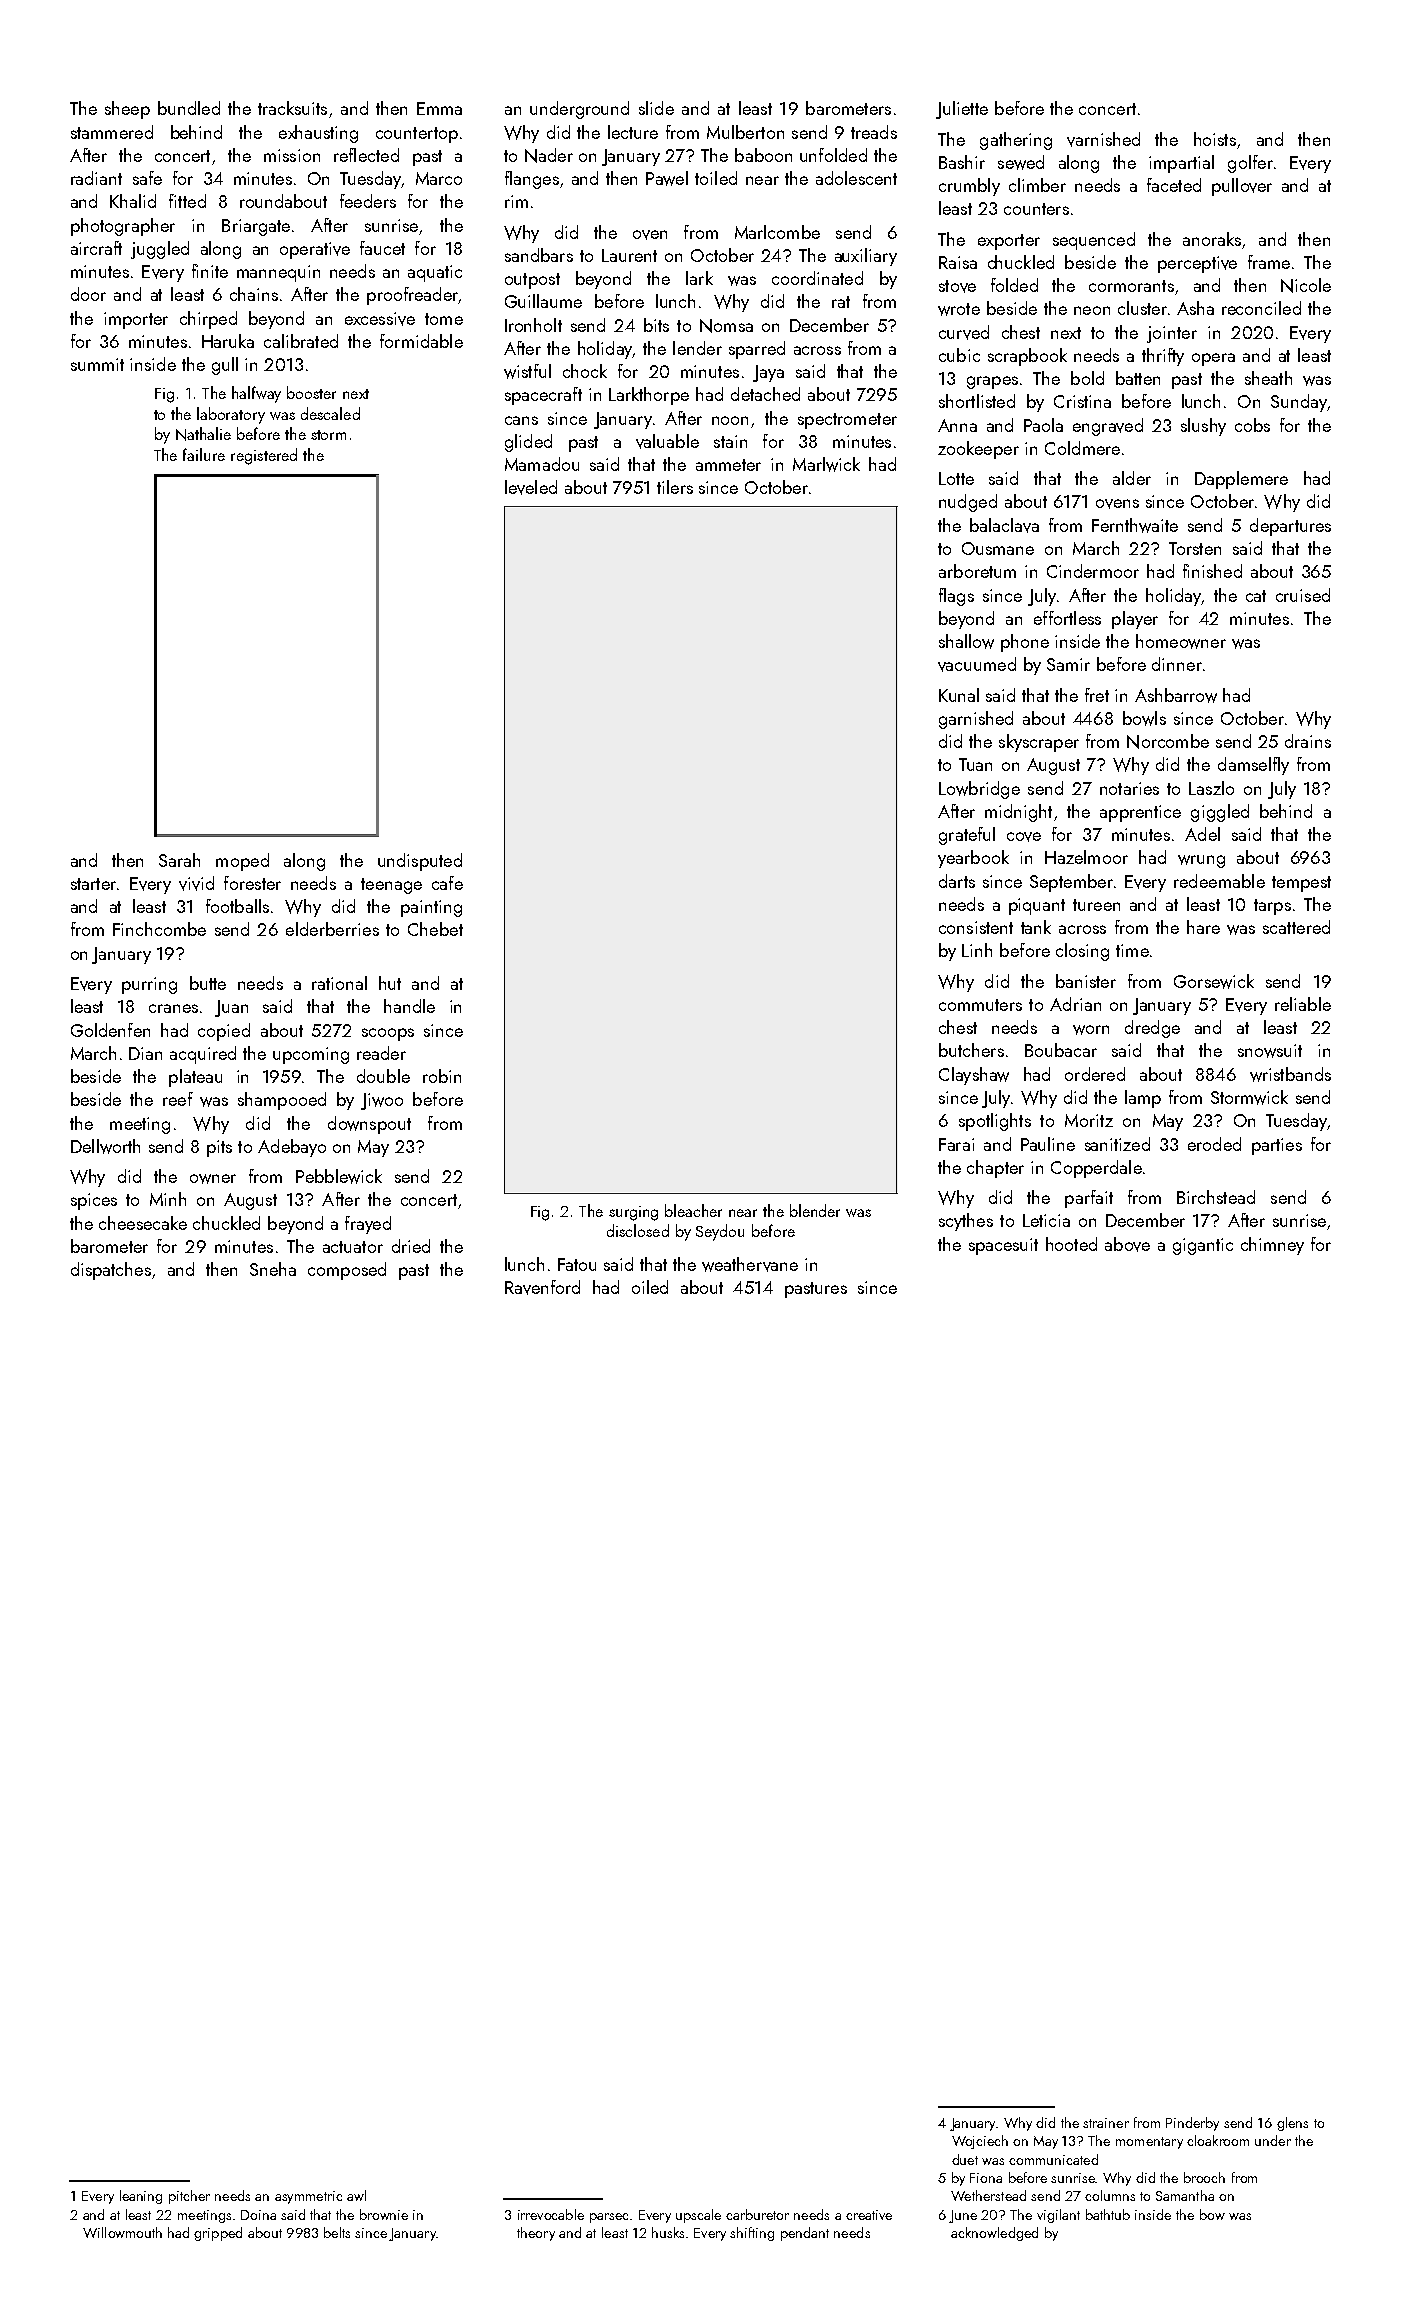 The height and width of the document is (2308, 1401). I want to click on composed, so click(347, 1271).
